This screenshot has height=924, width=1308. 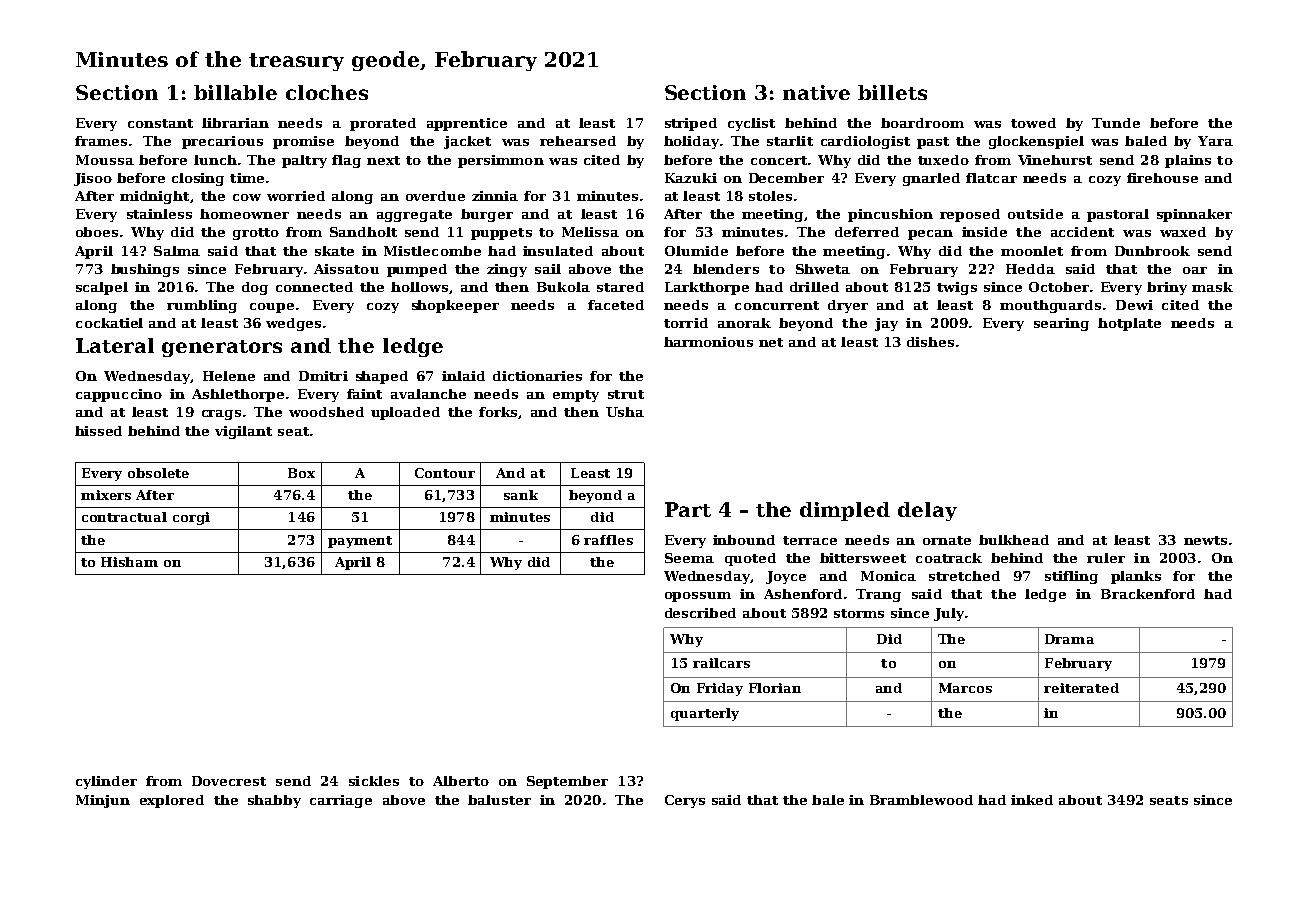 I want to click on Salma, so click(x=177, y=251).
